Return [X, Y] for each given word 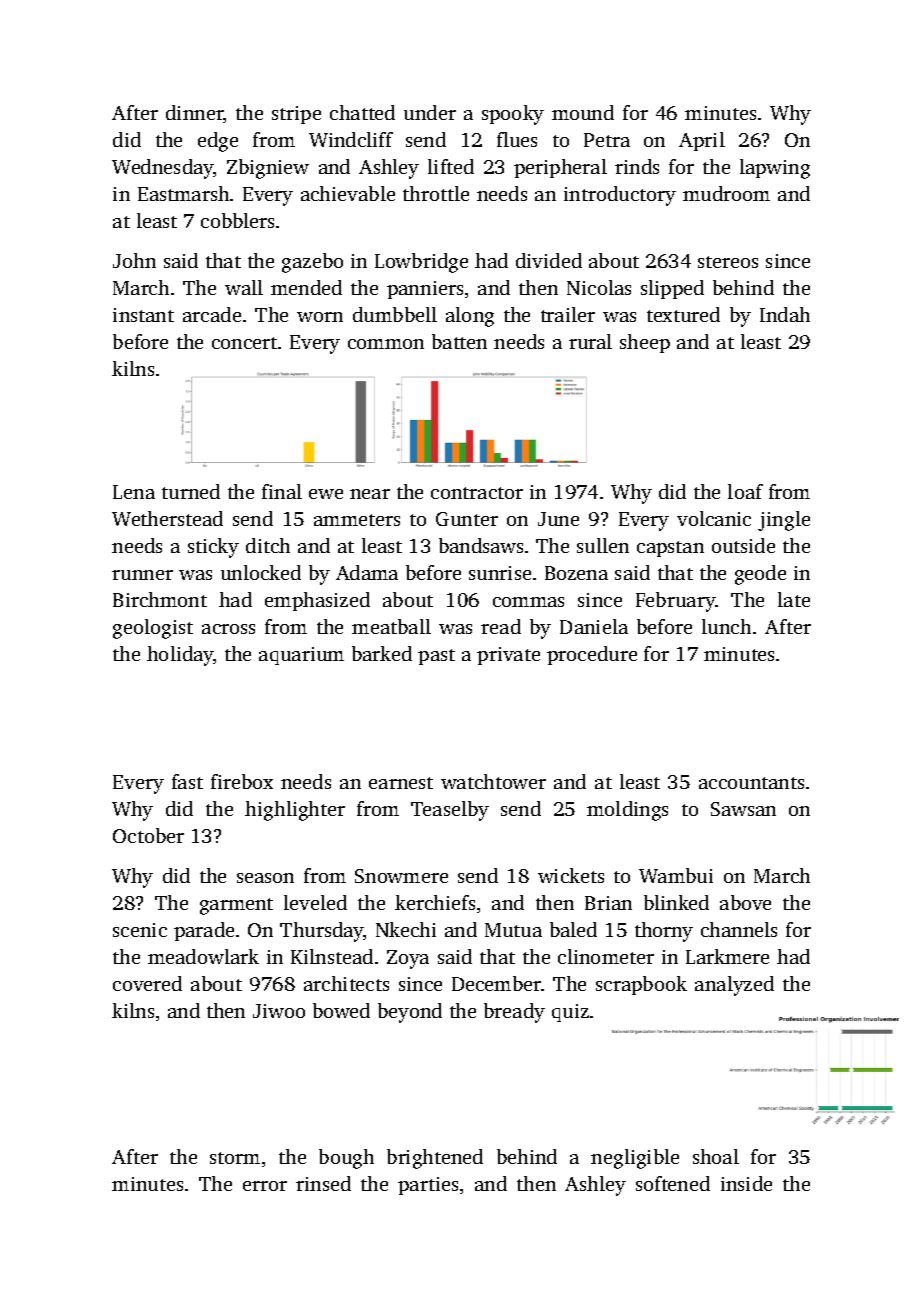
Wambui [676, 875]
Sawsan [743, 809]
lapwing [775, 169]
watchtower [493, 781]
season [265, 878]
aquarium [301, 656]
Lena [134, 492]
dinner [195, 114]
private [508, 656]
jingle [784, 521]
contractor [477, 493]
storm [235, 1158]
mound [583, 112]
